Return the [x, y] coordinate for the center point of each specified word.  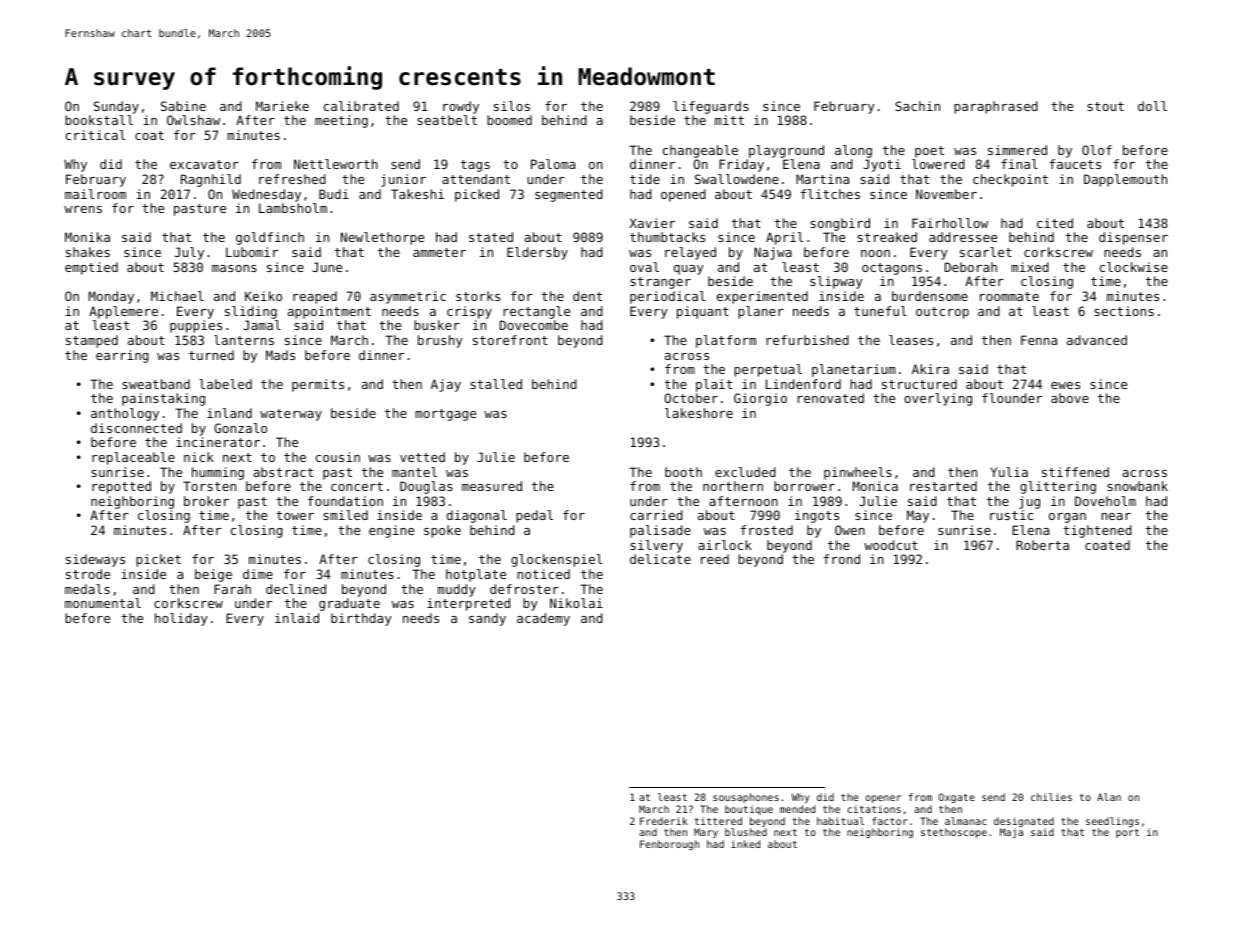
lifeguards [711, 107]
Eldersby [537, 253]
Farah [232, 589]
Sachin [917, 106]
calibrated [361, 106]
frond [842, 559]
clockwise [1134, 267]
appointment [329, 312]
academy [543, 619]
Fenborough [669, 845]
